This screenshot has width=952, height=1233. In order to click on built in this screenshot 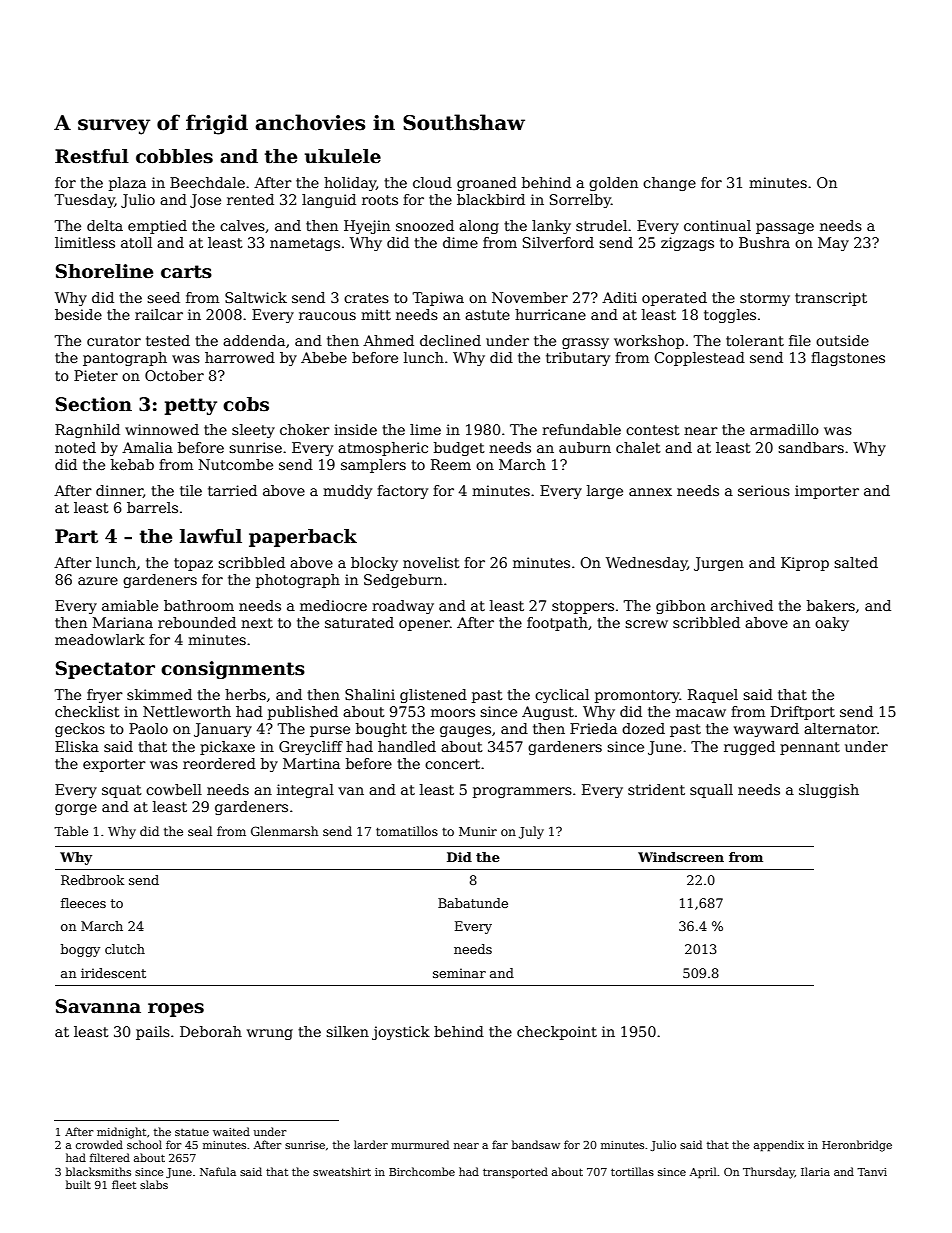, I will do `click(78, 1184)`.
